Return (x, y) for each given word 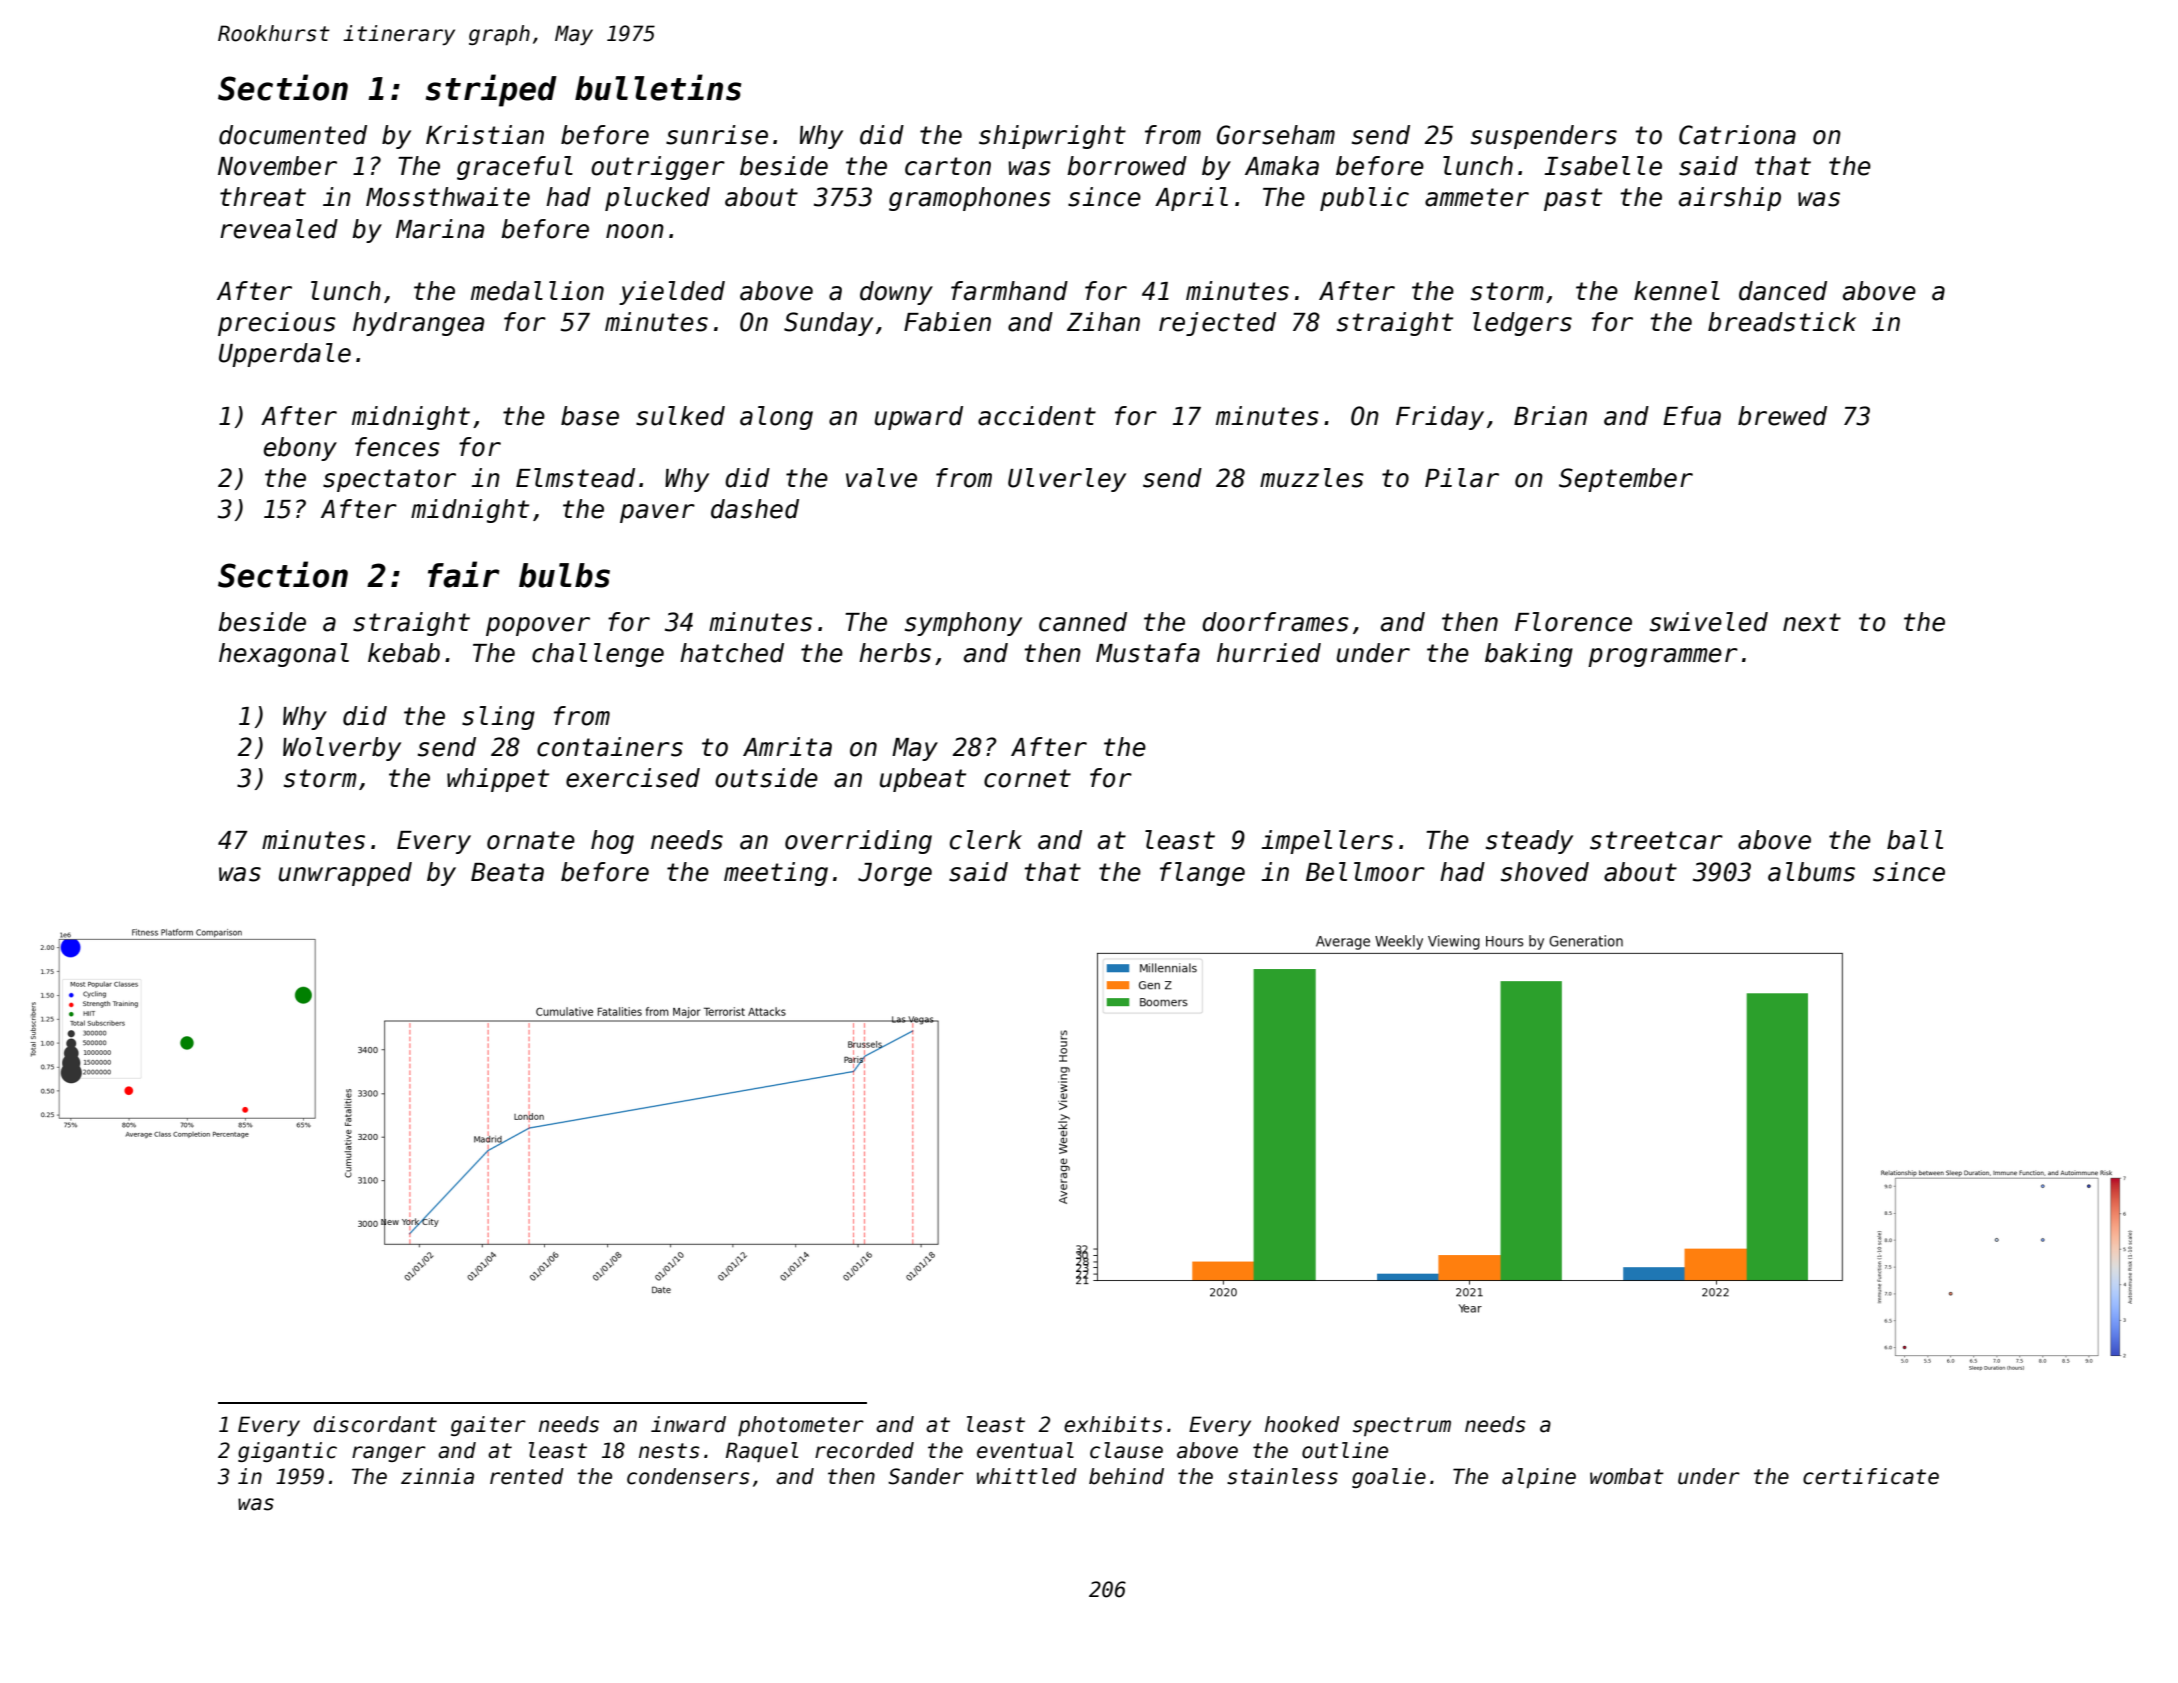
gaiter (488, 1426)
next (1812, 622)
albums (1811, 872)
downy (896, 293)
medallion (537, 291)
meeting (776, 874)
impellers (1327, 842)
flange (1202, 874)
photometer (801, 1426)
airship (1730, 199)
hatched (732, 653)
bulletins (658, 87)
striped (491, 90)
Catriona (1737, 135)
